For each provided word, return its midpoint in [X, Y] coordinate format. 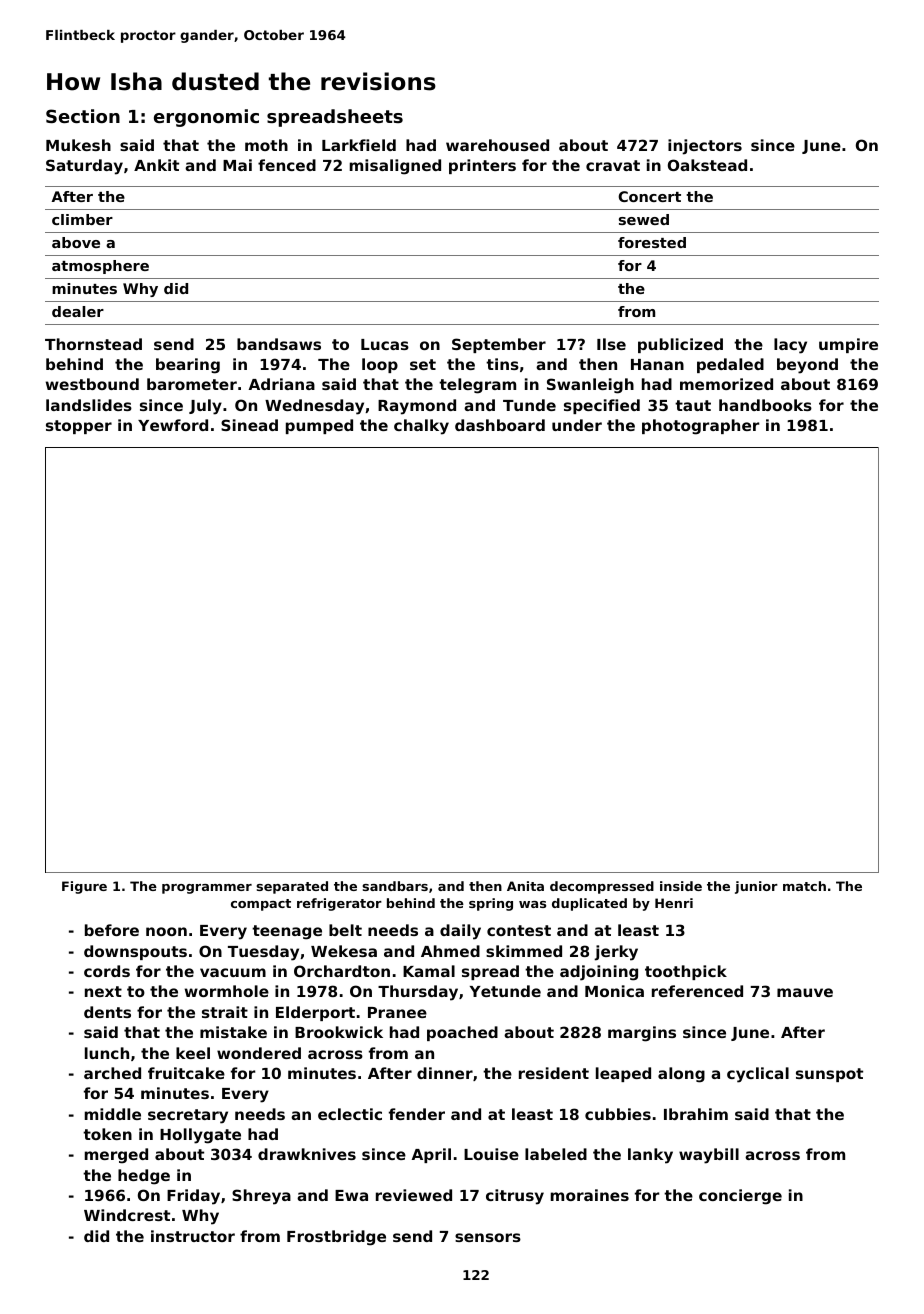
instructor [193, 1236]
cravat [613, 165]
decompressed [602, 887]
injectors [705, 147]
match [804, 886]
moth [266, 145]
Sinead [249, 425]
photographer [700, 427]
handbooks [765, 405]
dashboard [500, 425]
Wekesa [344, 951]
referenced [697, 991]
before [112, 930]
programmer [207, 889]
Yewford [173, 425]
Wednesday [314, 407]
